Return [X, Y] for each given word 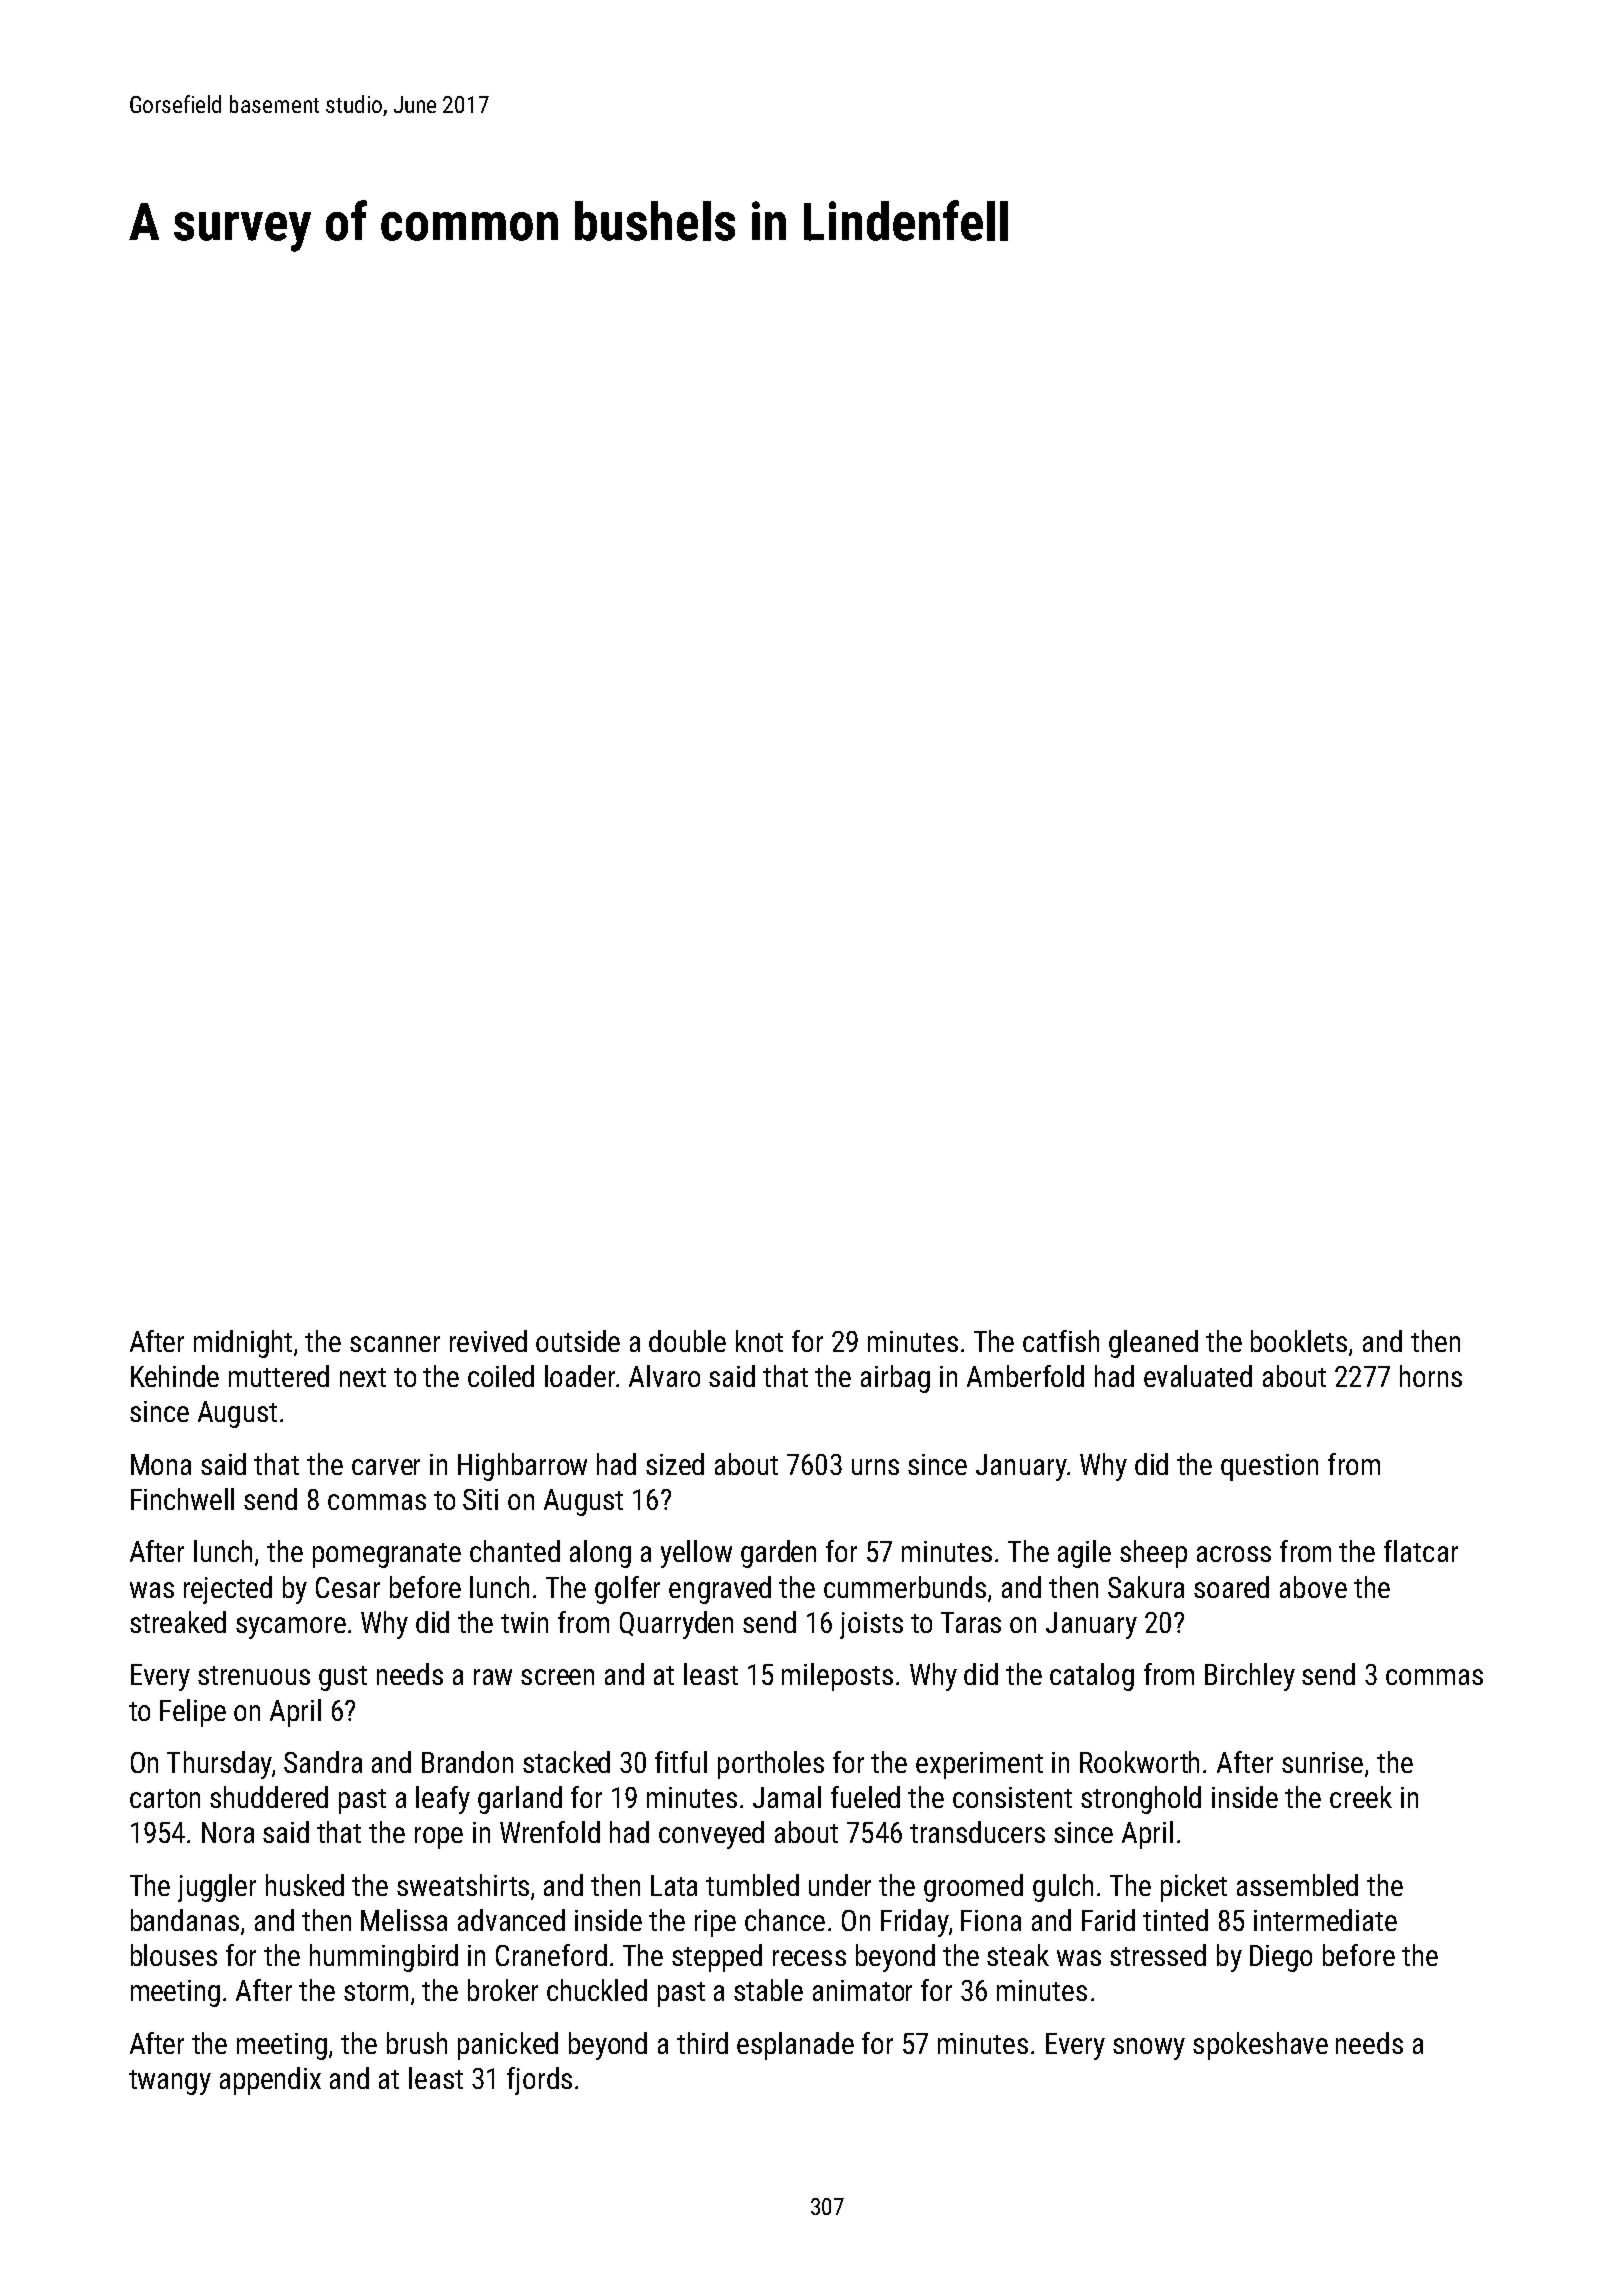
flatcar [1421, 1551]
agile [1084, 1554]
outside [578, 1341]
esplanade [795, 2046]
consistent [1012, 1797]
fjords [539, 2081]
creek [1361, 1797]
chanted [515, 1551]
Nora [228, 1832]
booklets [1299, 1341]
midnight [243, 1344]
